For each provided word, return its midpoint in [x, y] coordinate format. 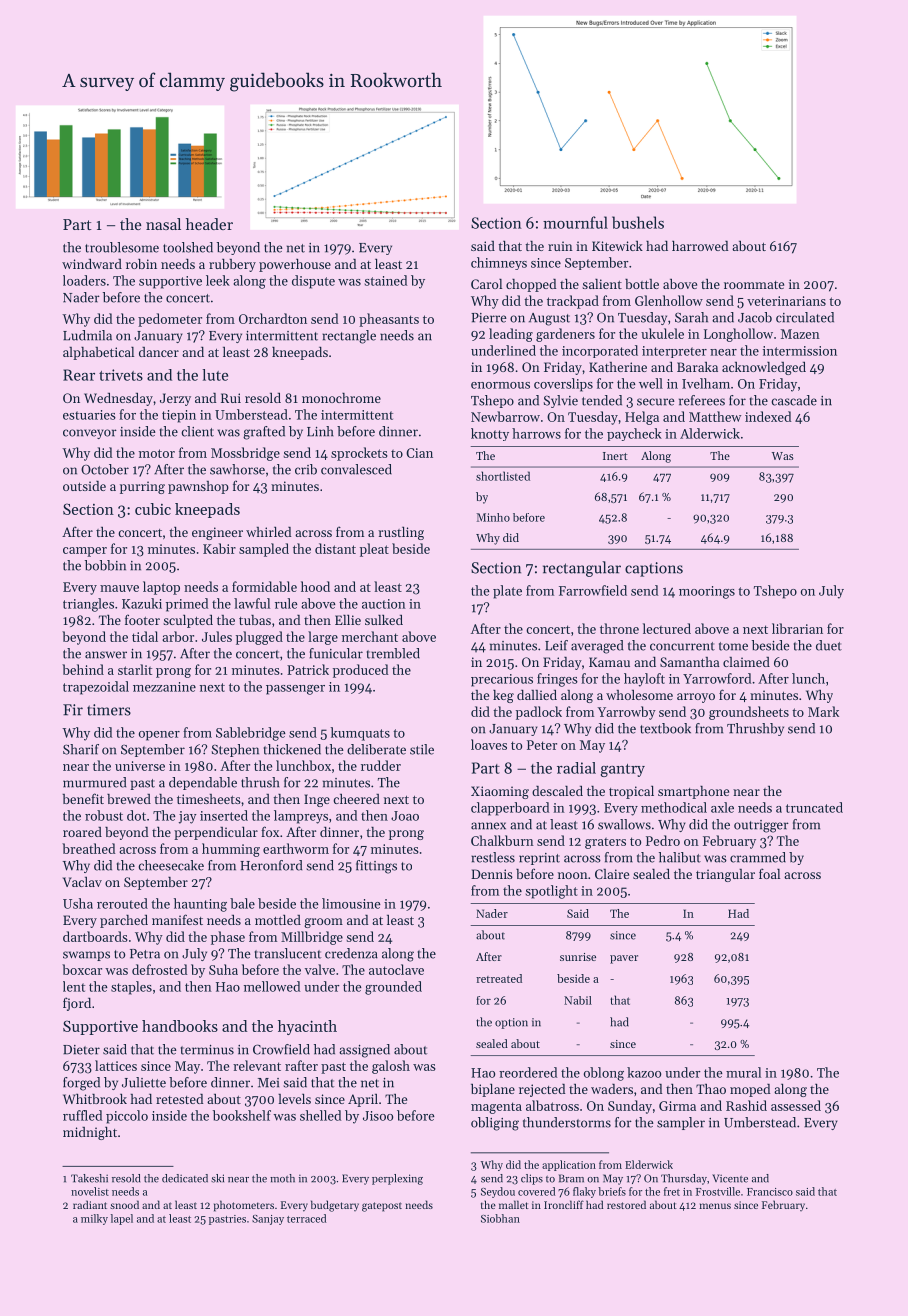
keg [503, 696]
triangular [725, 875]
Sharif [81, 749]
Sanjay [268, 1220]
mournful [575, 222]
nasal [163, 224]
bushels [638, 222]
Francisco [770, 1192]
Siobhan [500, 1218]
